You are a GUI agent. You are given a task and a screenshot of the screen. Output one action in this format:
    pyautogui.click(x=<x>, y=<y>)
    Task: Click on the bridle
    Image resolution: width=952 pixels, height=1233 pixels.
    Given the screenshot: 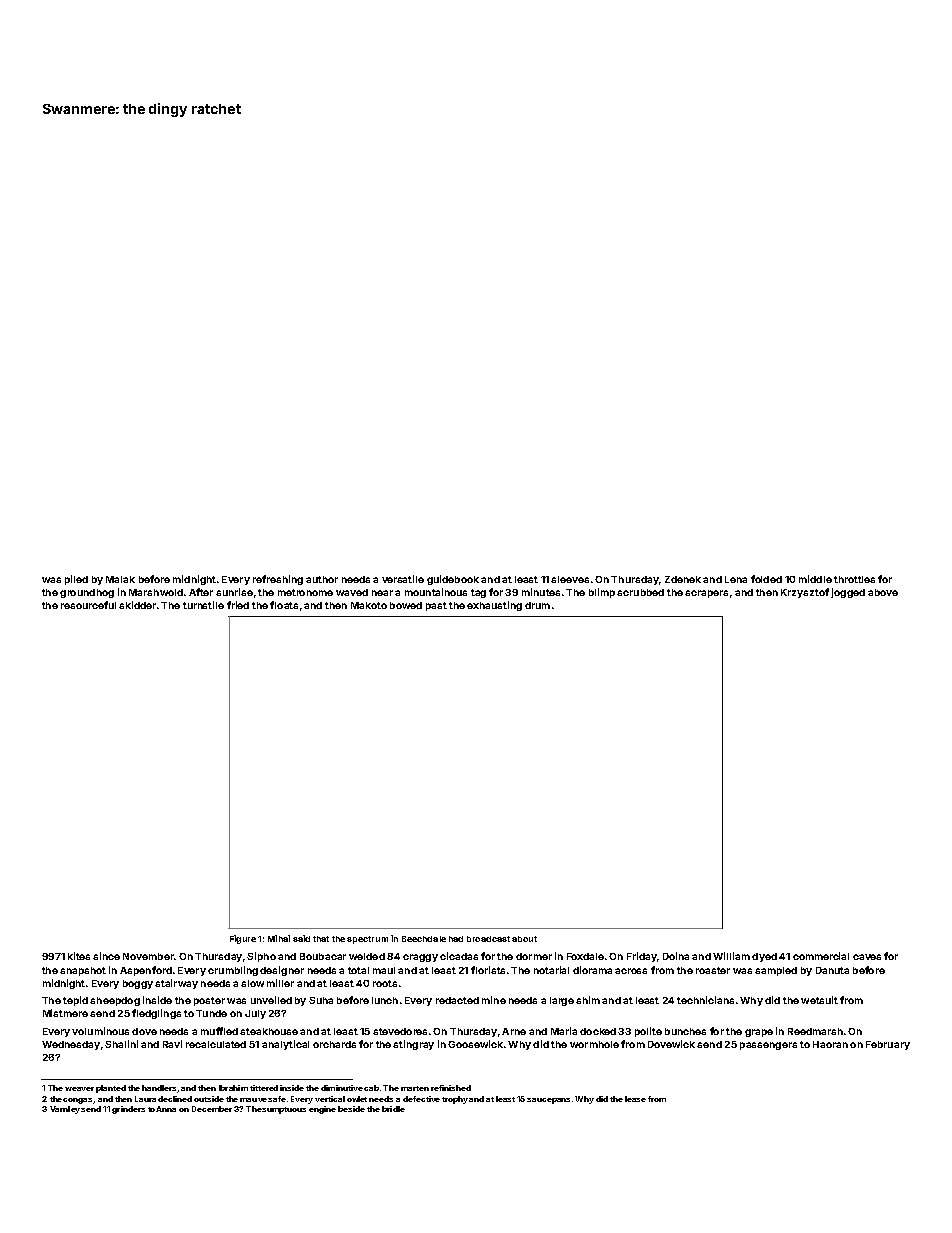 What is the action you would take?
    pyautogui.click(x=393, y=1109)
